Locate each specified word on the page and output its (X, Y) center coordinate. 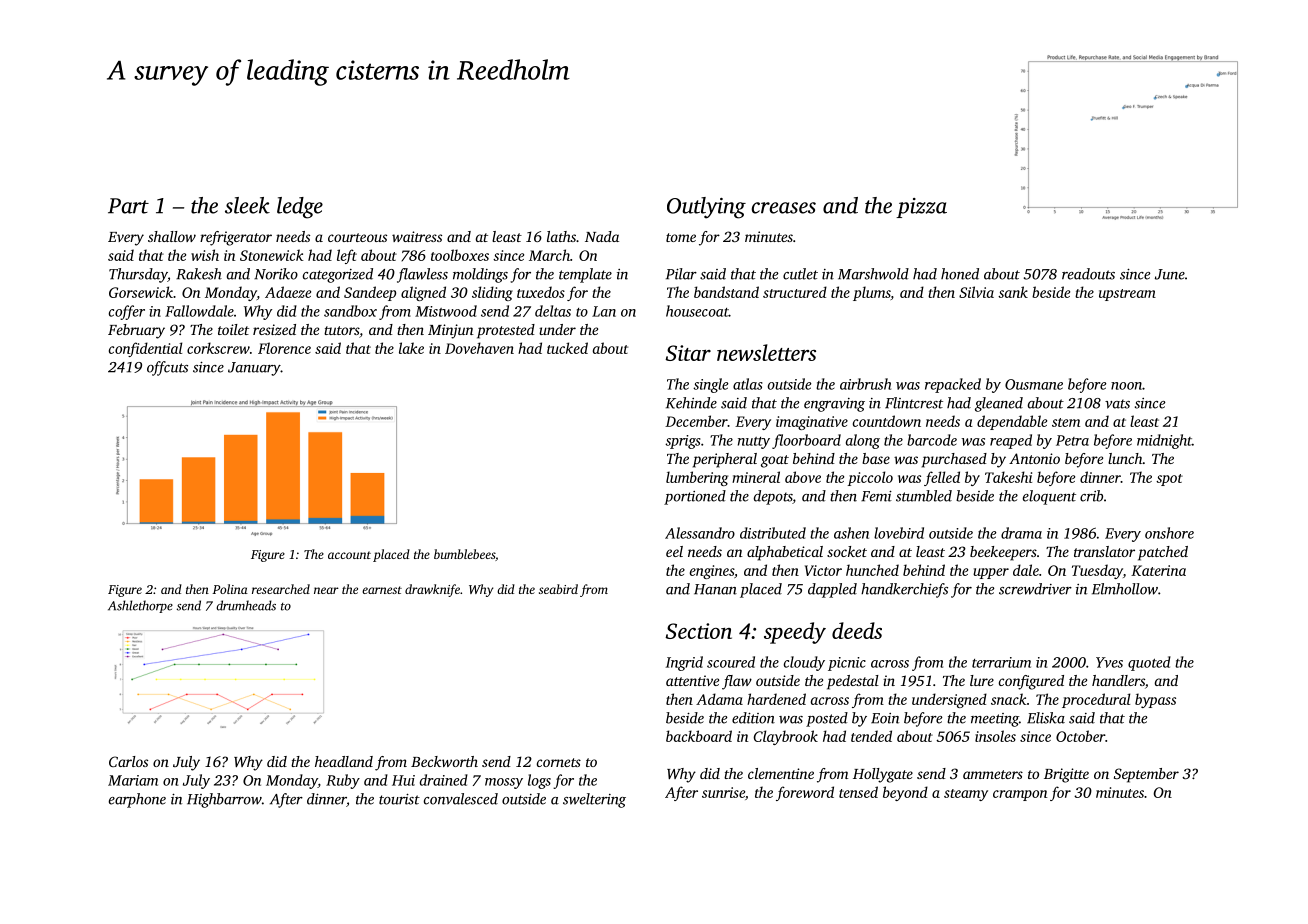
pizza (921, 208)
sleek (247, 205)
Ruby (343, 781)
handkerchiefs (904, 590)
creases (783, 208)
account (349, 555)
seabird (558, 589)
